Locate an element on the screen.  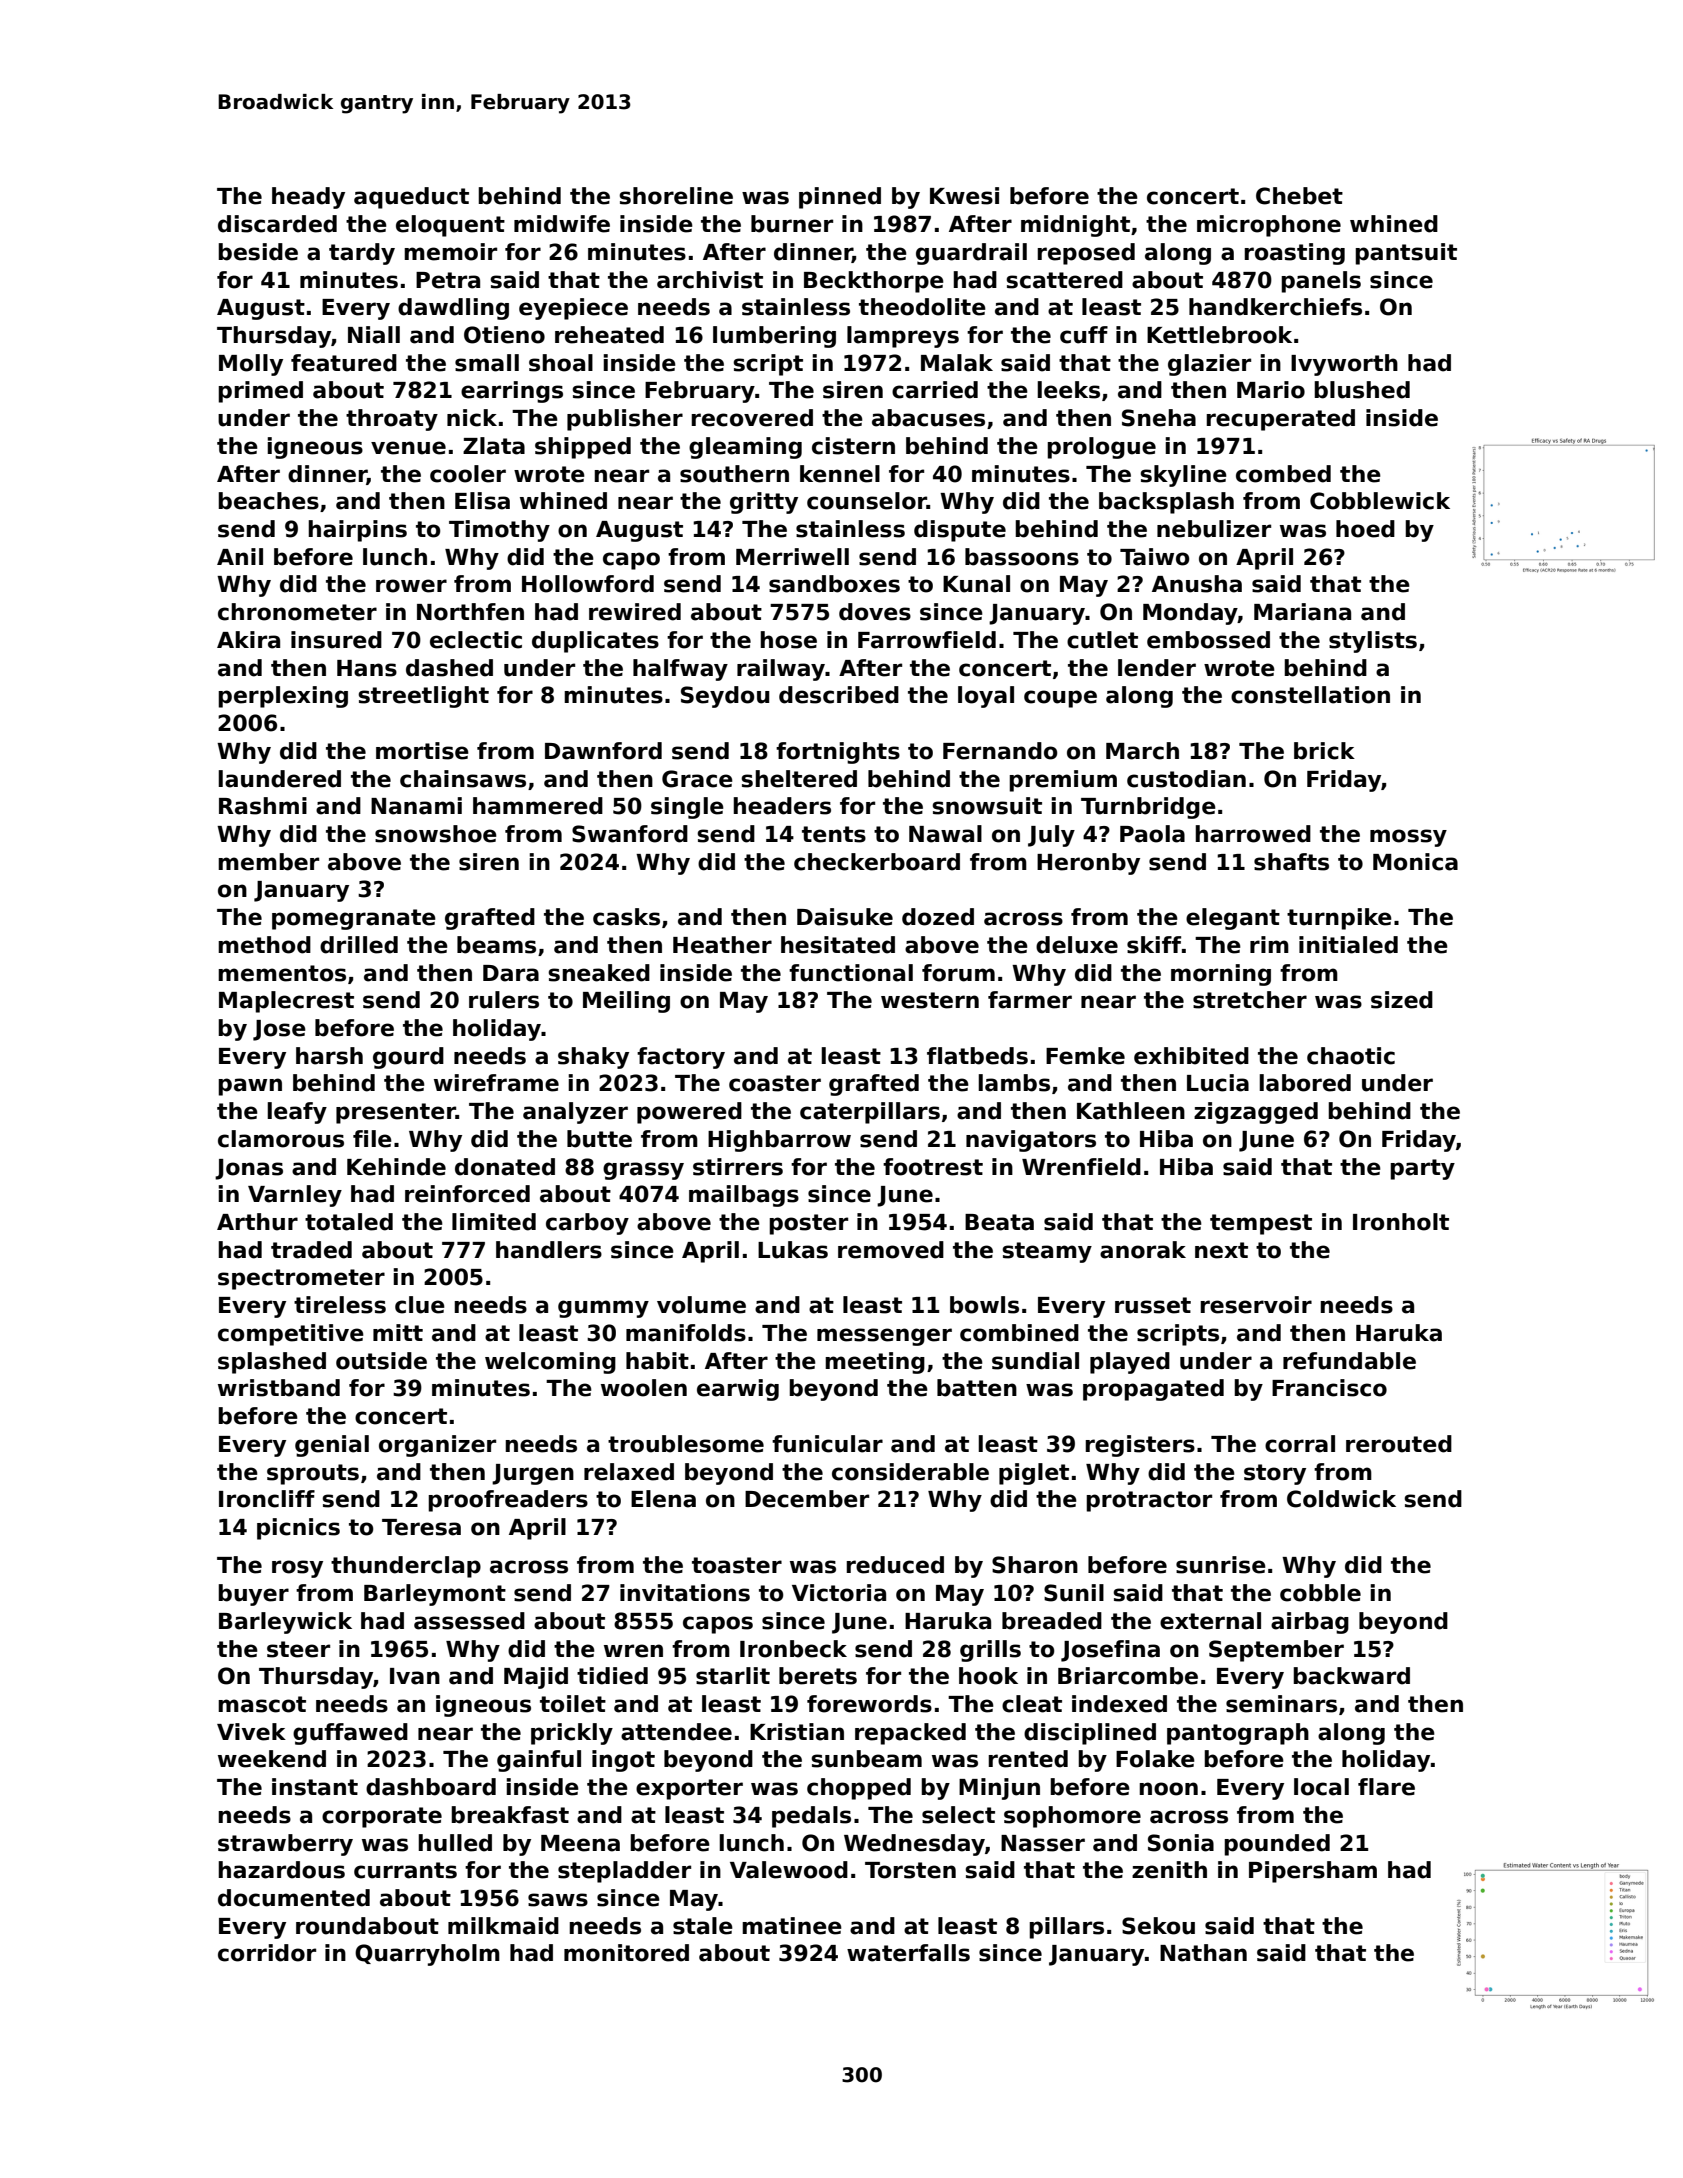
monitored is located at coordinates (626, 1953).
